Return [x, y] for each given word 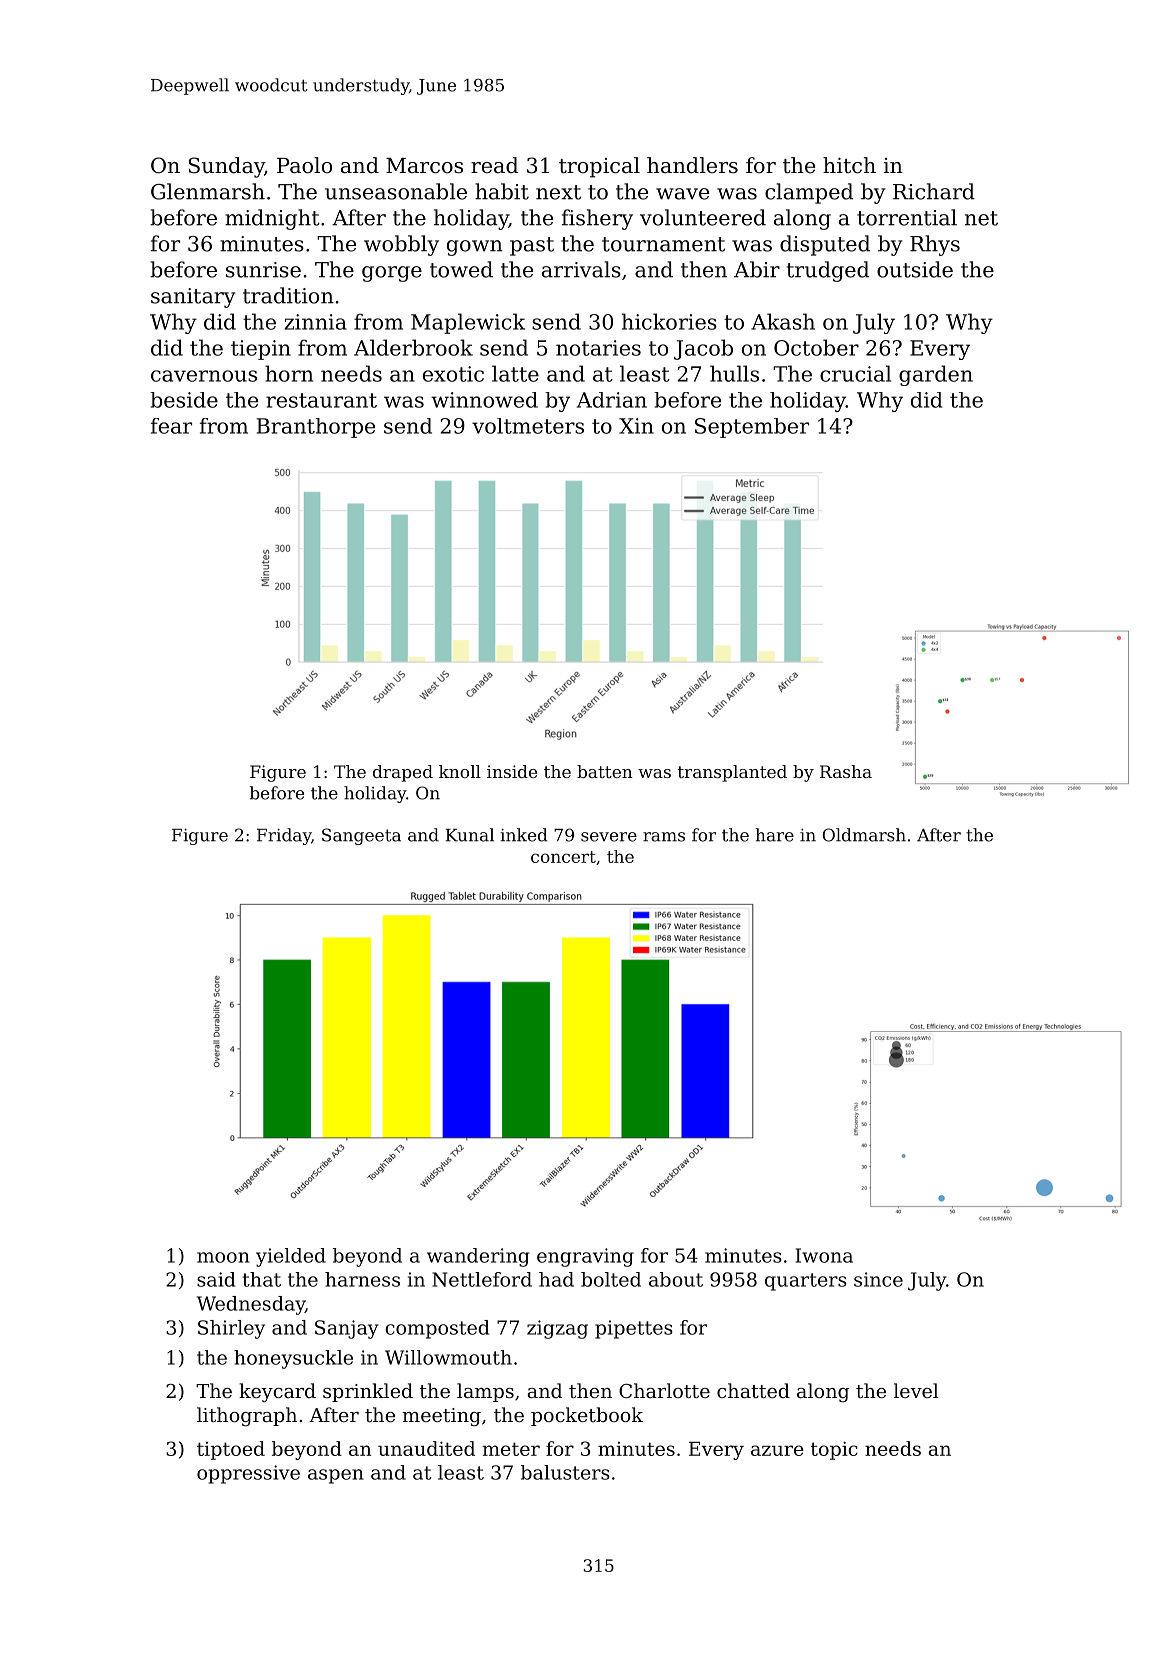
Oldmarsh [864, 835]
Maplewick [468, 323]
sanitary [193, 298]
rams [664, 837]
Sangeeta [361, 836]
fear [171, 426]
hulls [734, 373]
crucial [855, 373]
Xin [636, 426]
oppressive [248, 1474]
